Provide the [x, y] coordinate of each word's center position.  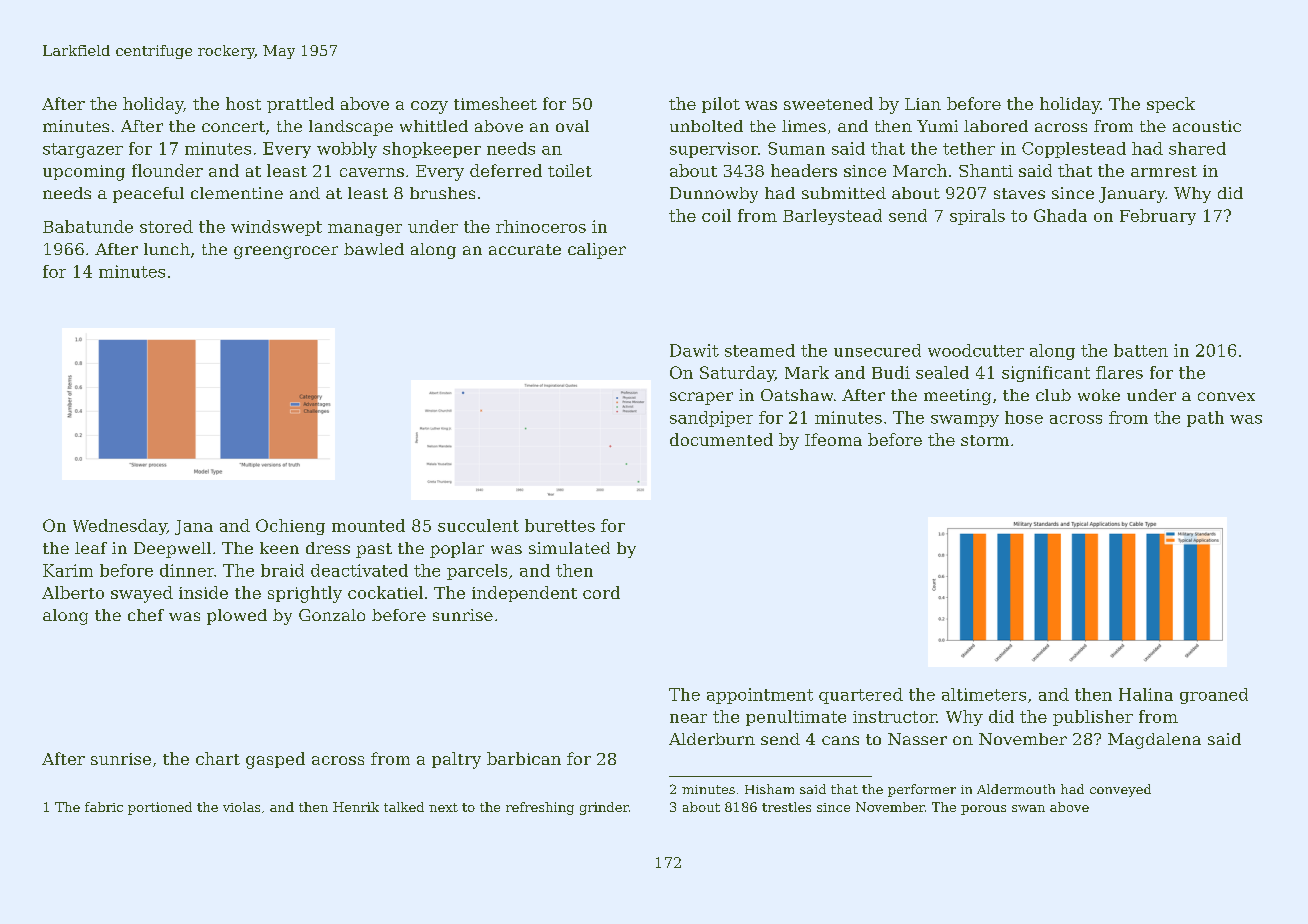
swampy [965, 421]
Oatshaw [797, 395]
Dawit [694, 350]
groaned [1214, 696]
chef [146, 615]
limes [804, 126]
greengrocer [286, 252]
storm [985, 440]
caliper [597, 251]
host [243, 103]
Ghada [1060, 215]
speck [1171, 105]
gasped [275, 760]
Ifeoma [833, 439]
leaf [91, 548]
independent [524, 594]
